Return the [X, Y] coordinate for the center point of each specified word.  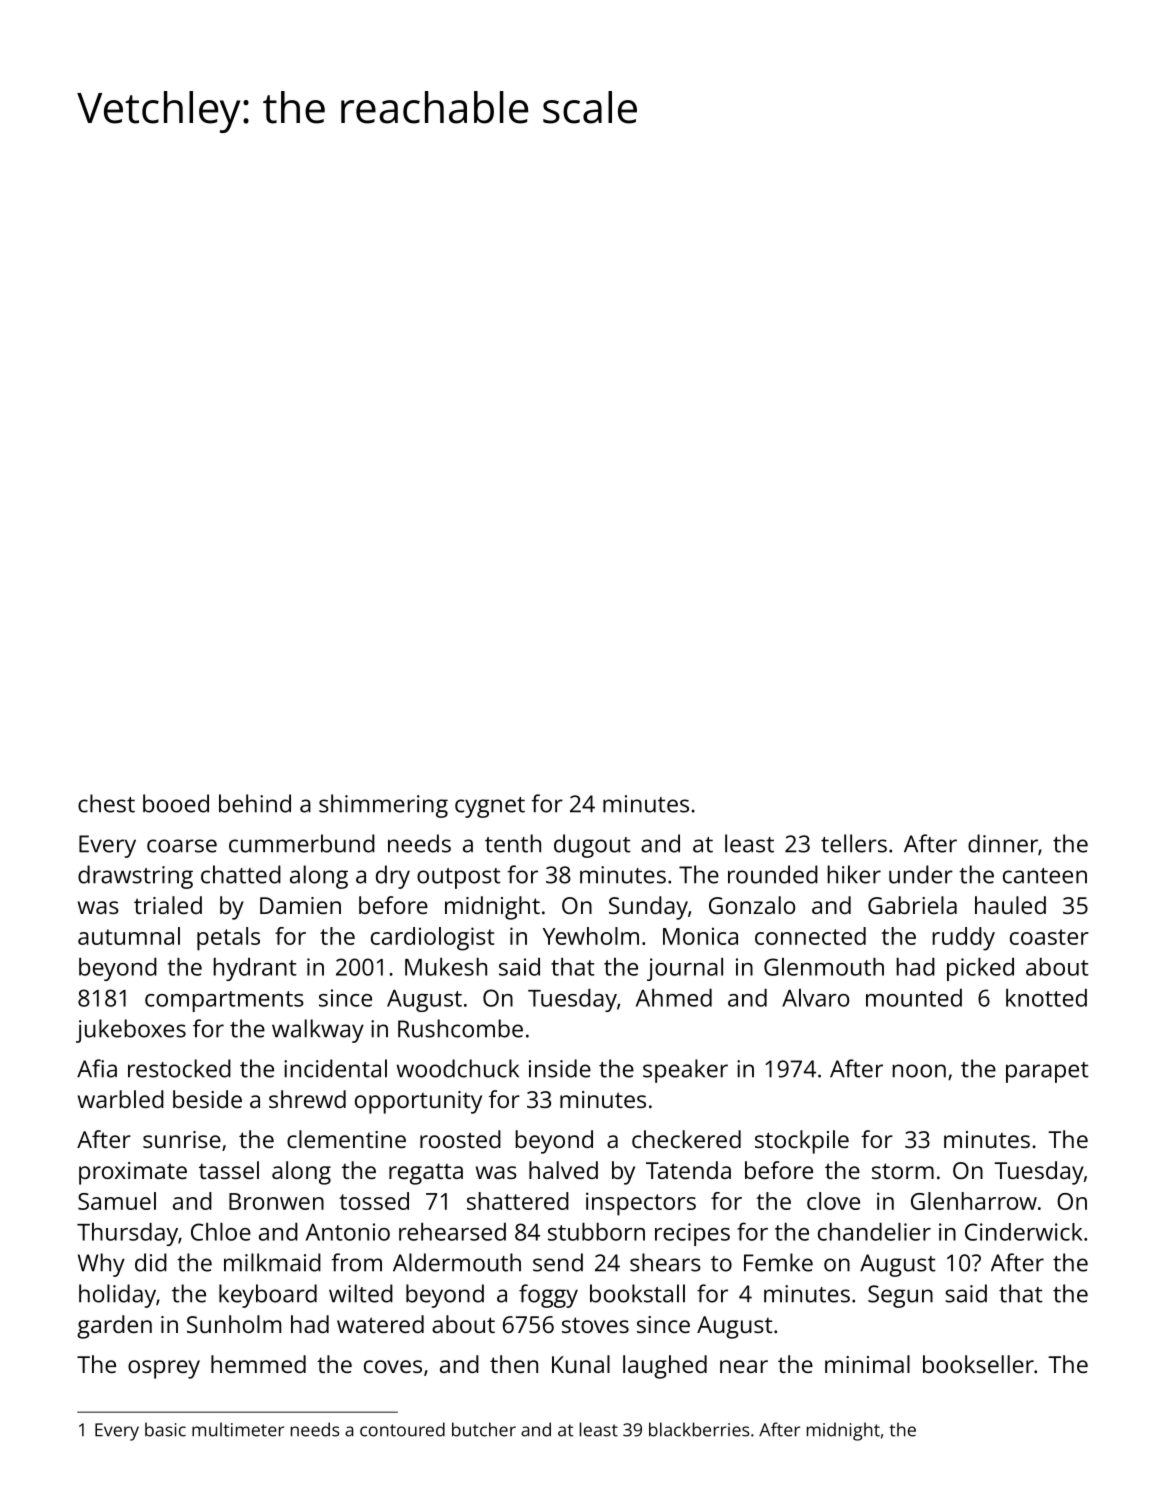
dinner [1003, 843]
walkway [318, 1031]
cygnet [490, 807]
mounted [914, 998]
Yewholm [591, 936]
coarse [182, 846]
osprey [164, 1369]
